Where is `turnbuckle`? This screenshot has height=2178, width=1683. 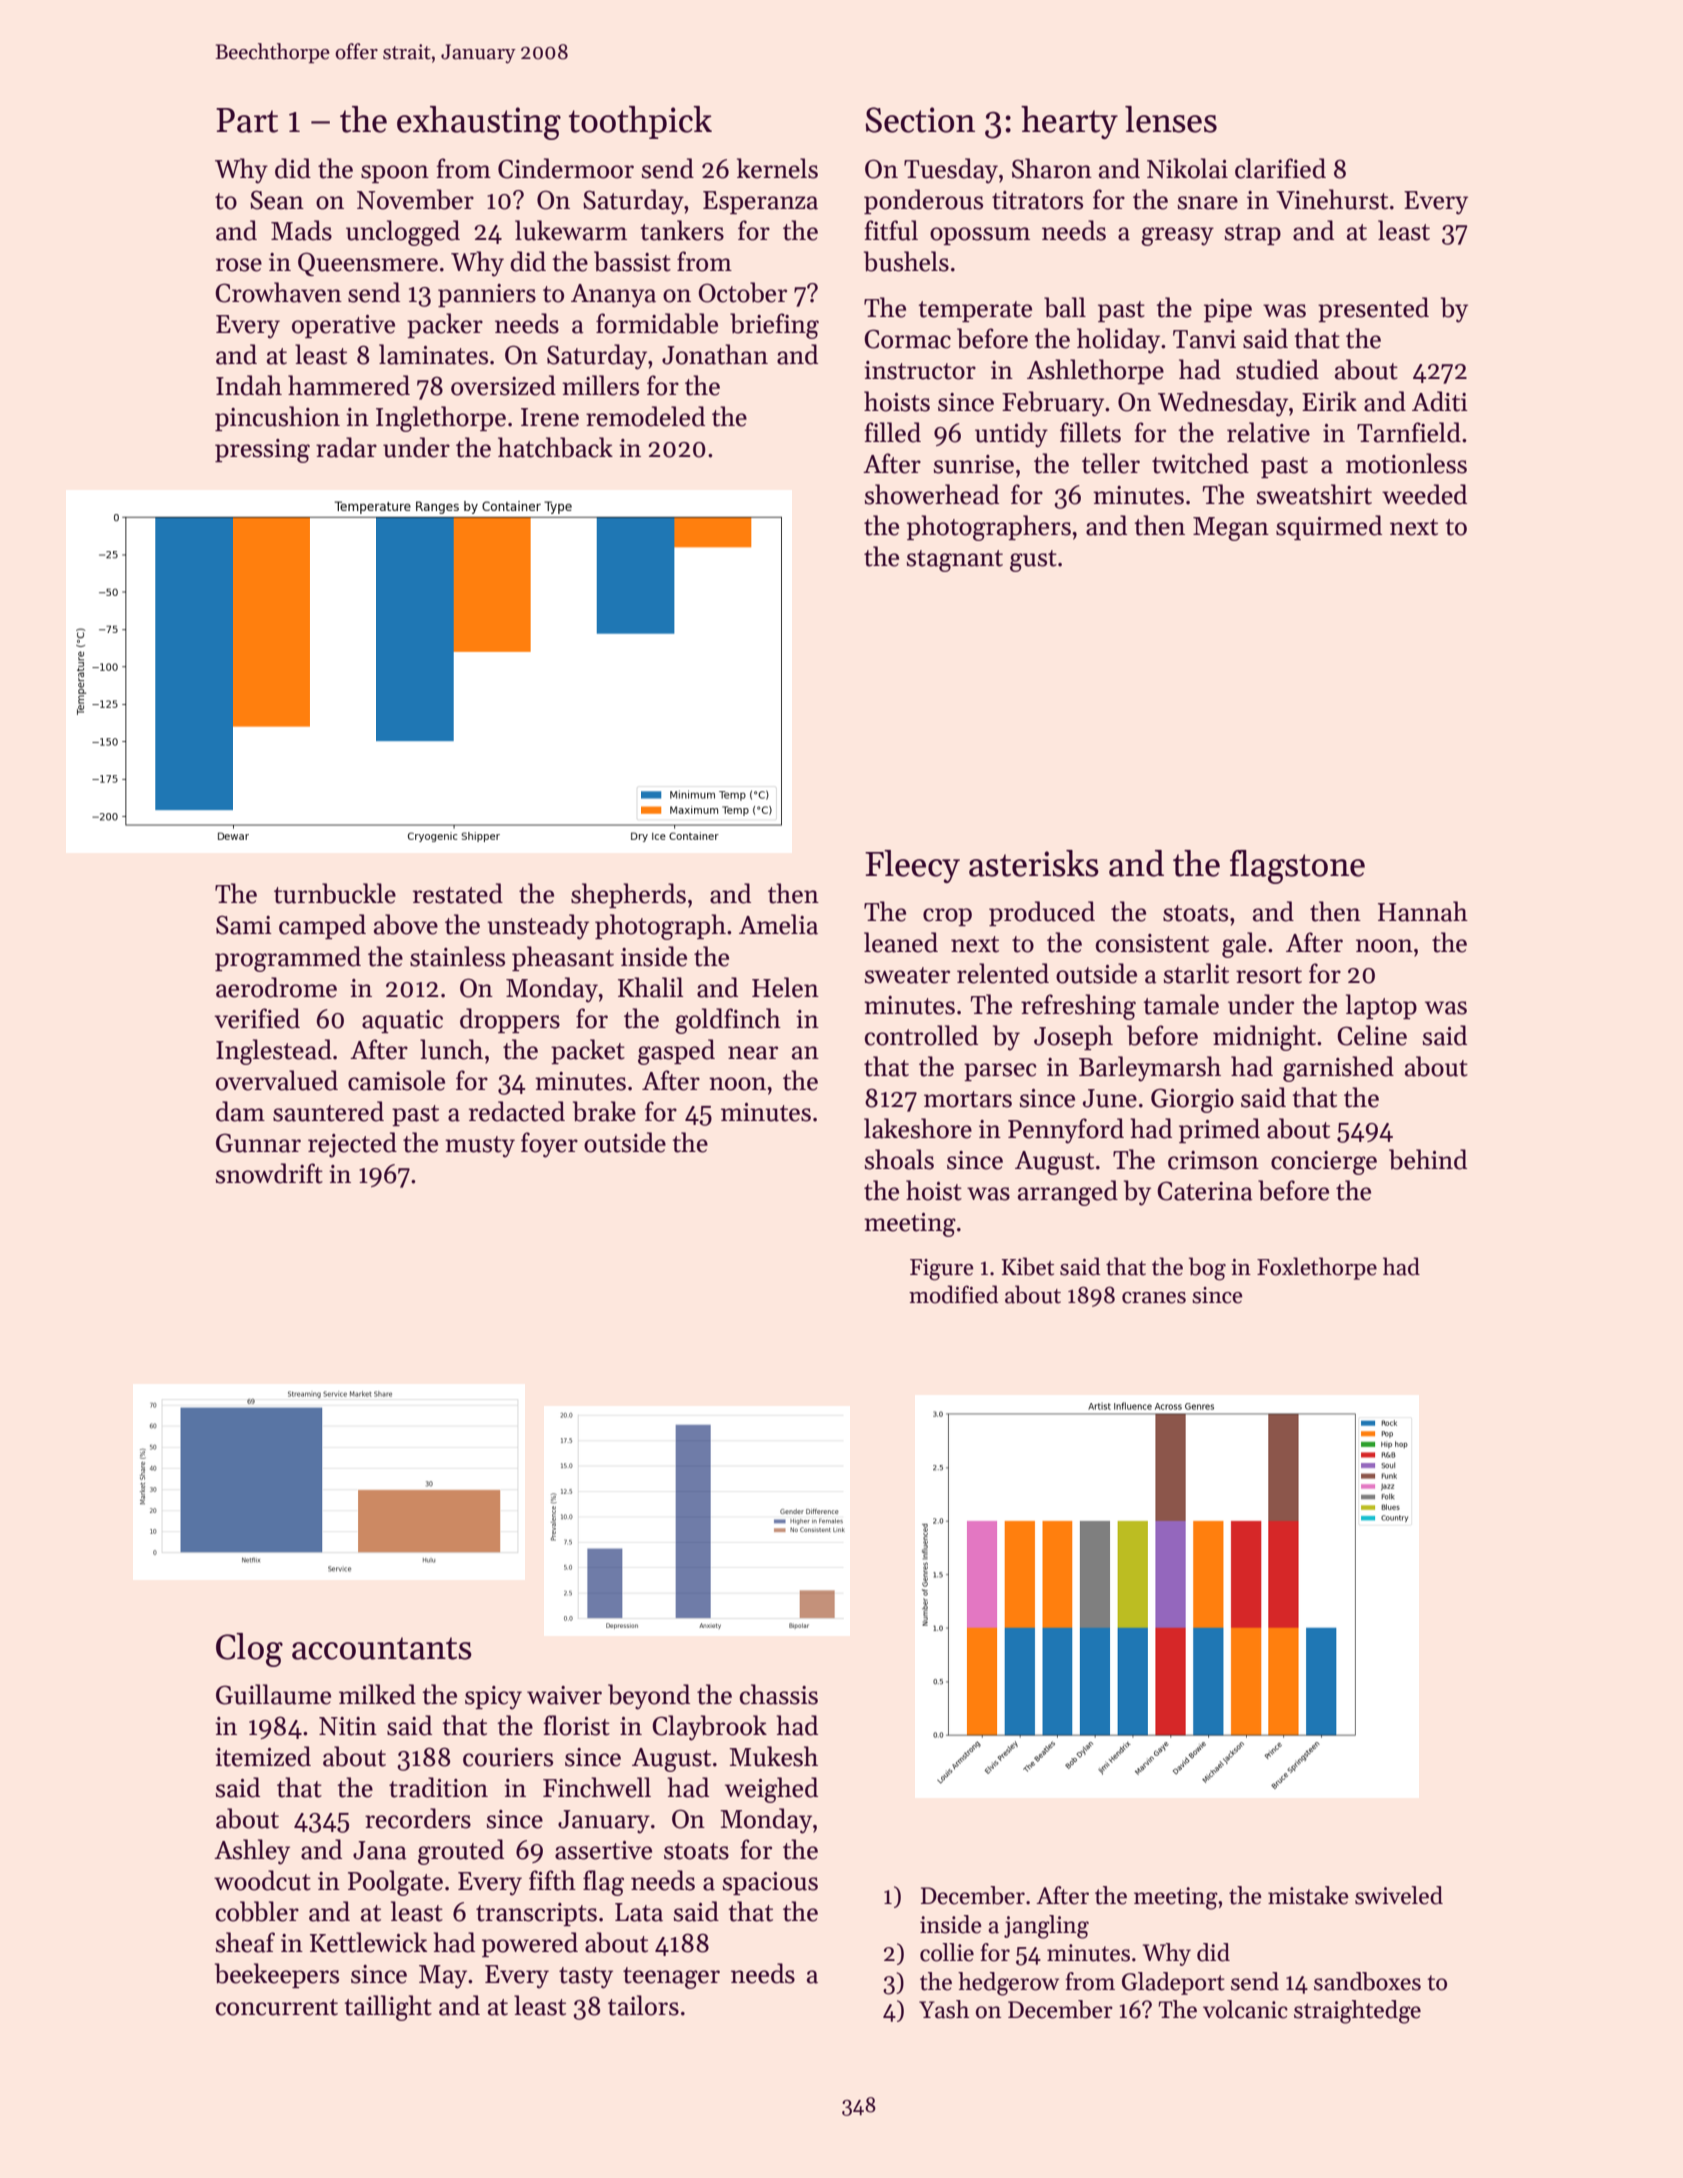 turnbuckle is located at coordinates (335, 893).
